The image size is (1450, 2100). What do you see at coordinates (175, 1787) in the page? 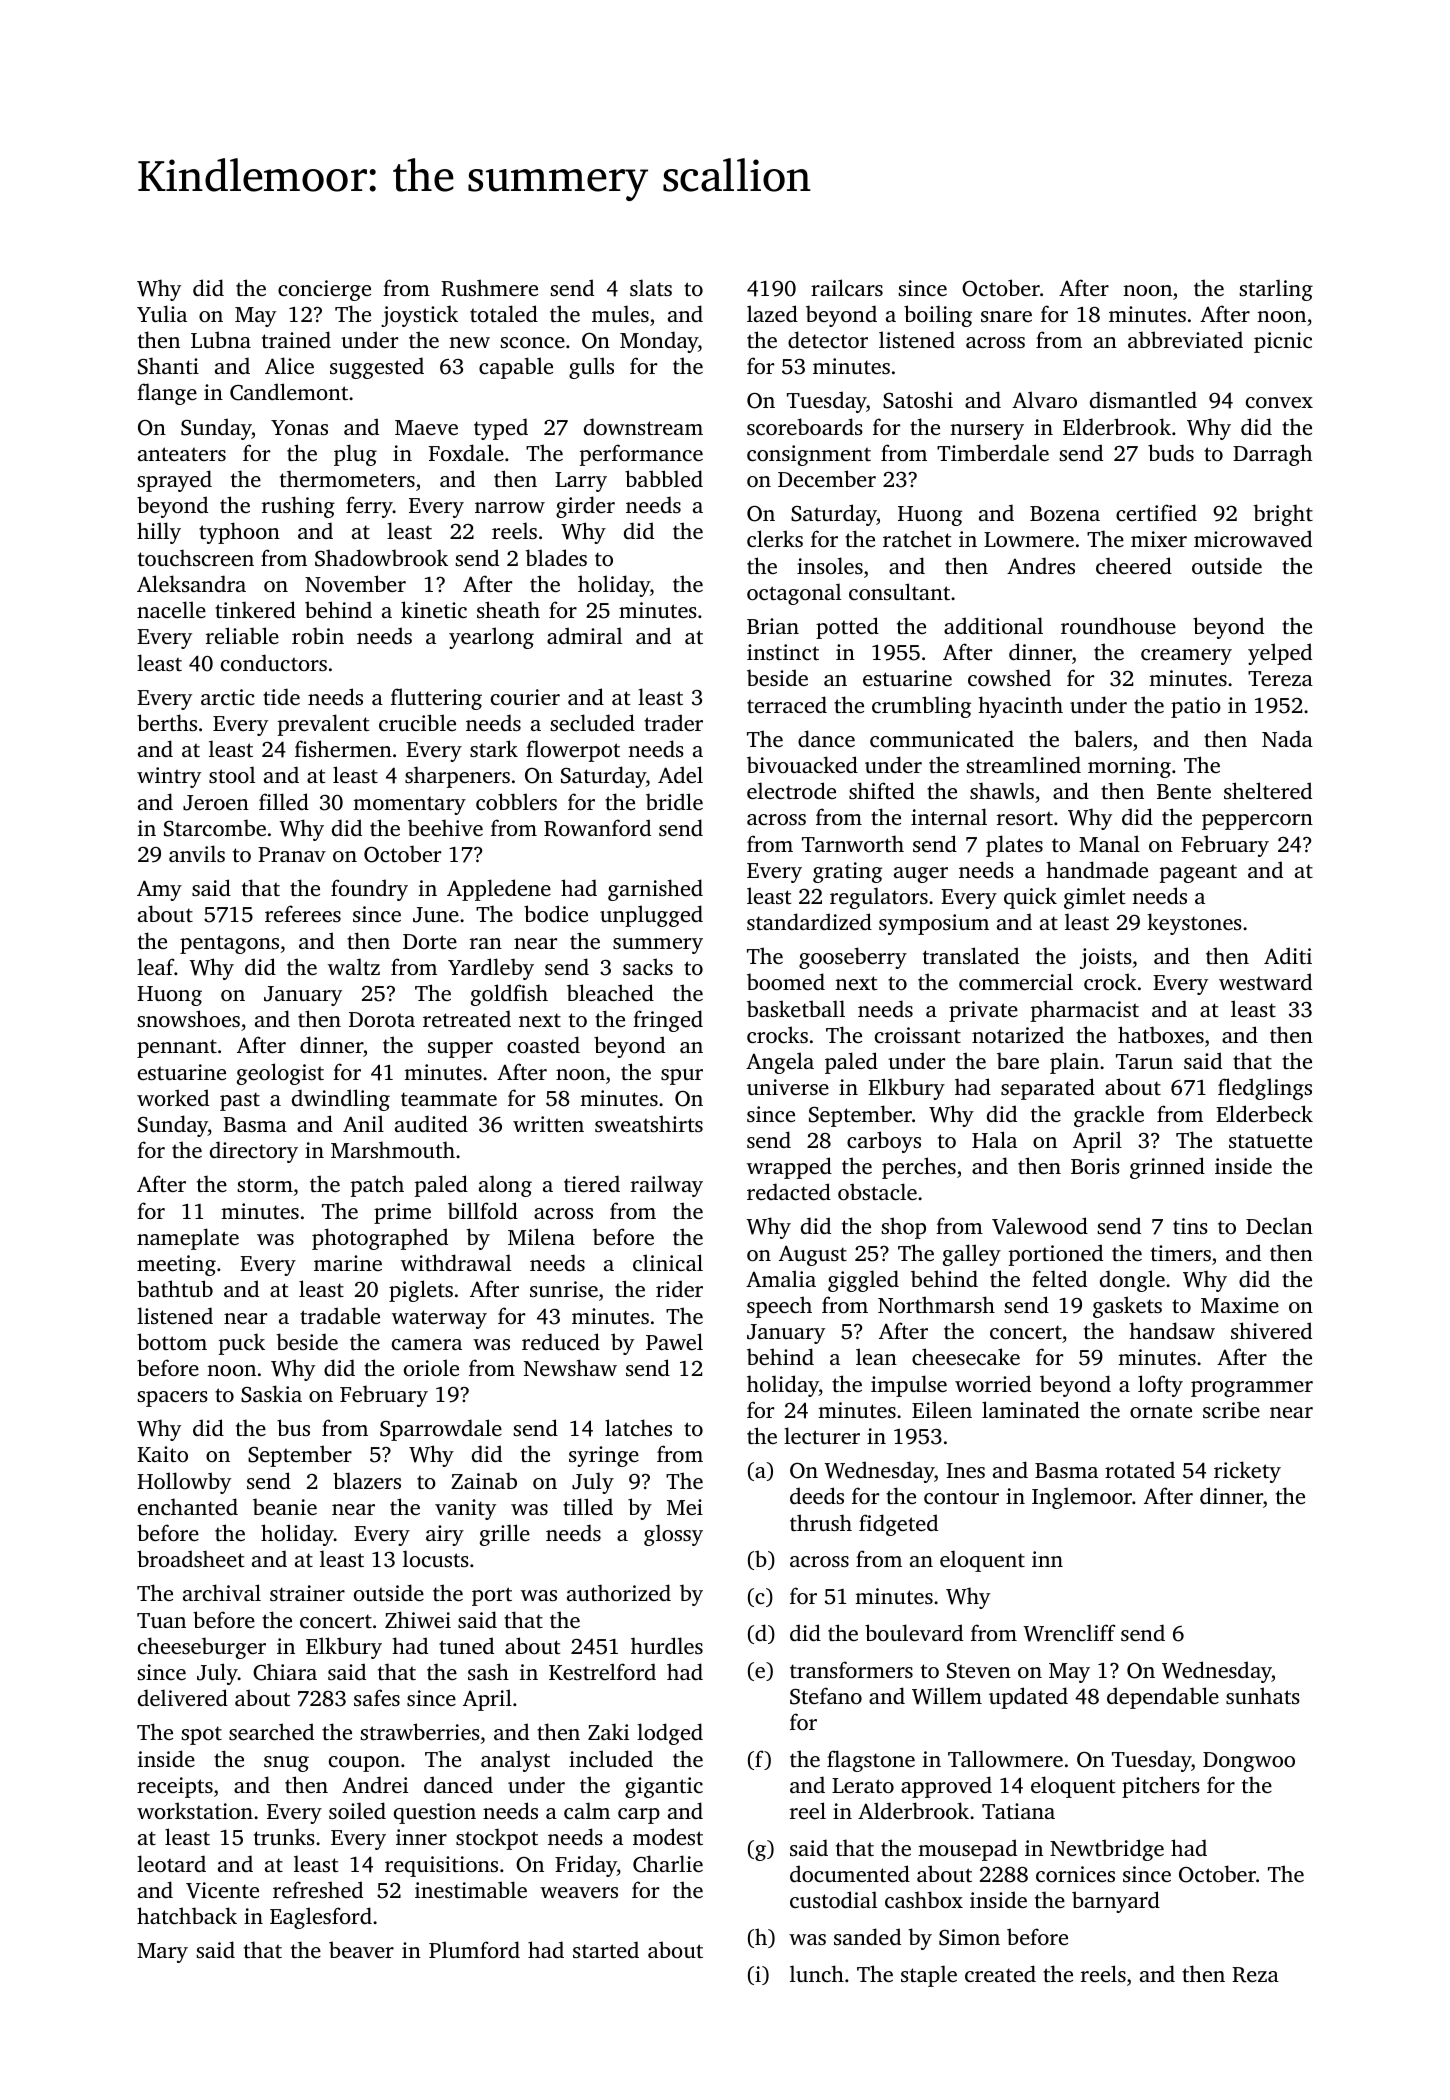
I see `receipts` at bounding box center [175, 1787].
